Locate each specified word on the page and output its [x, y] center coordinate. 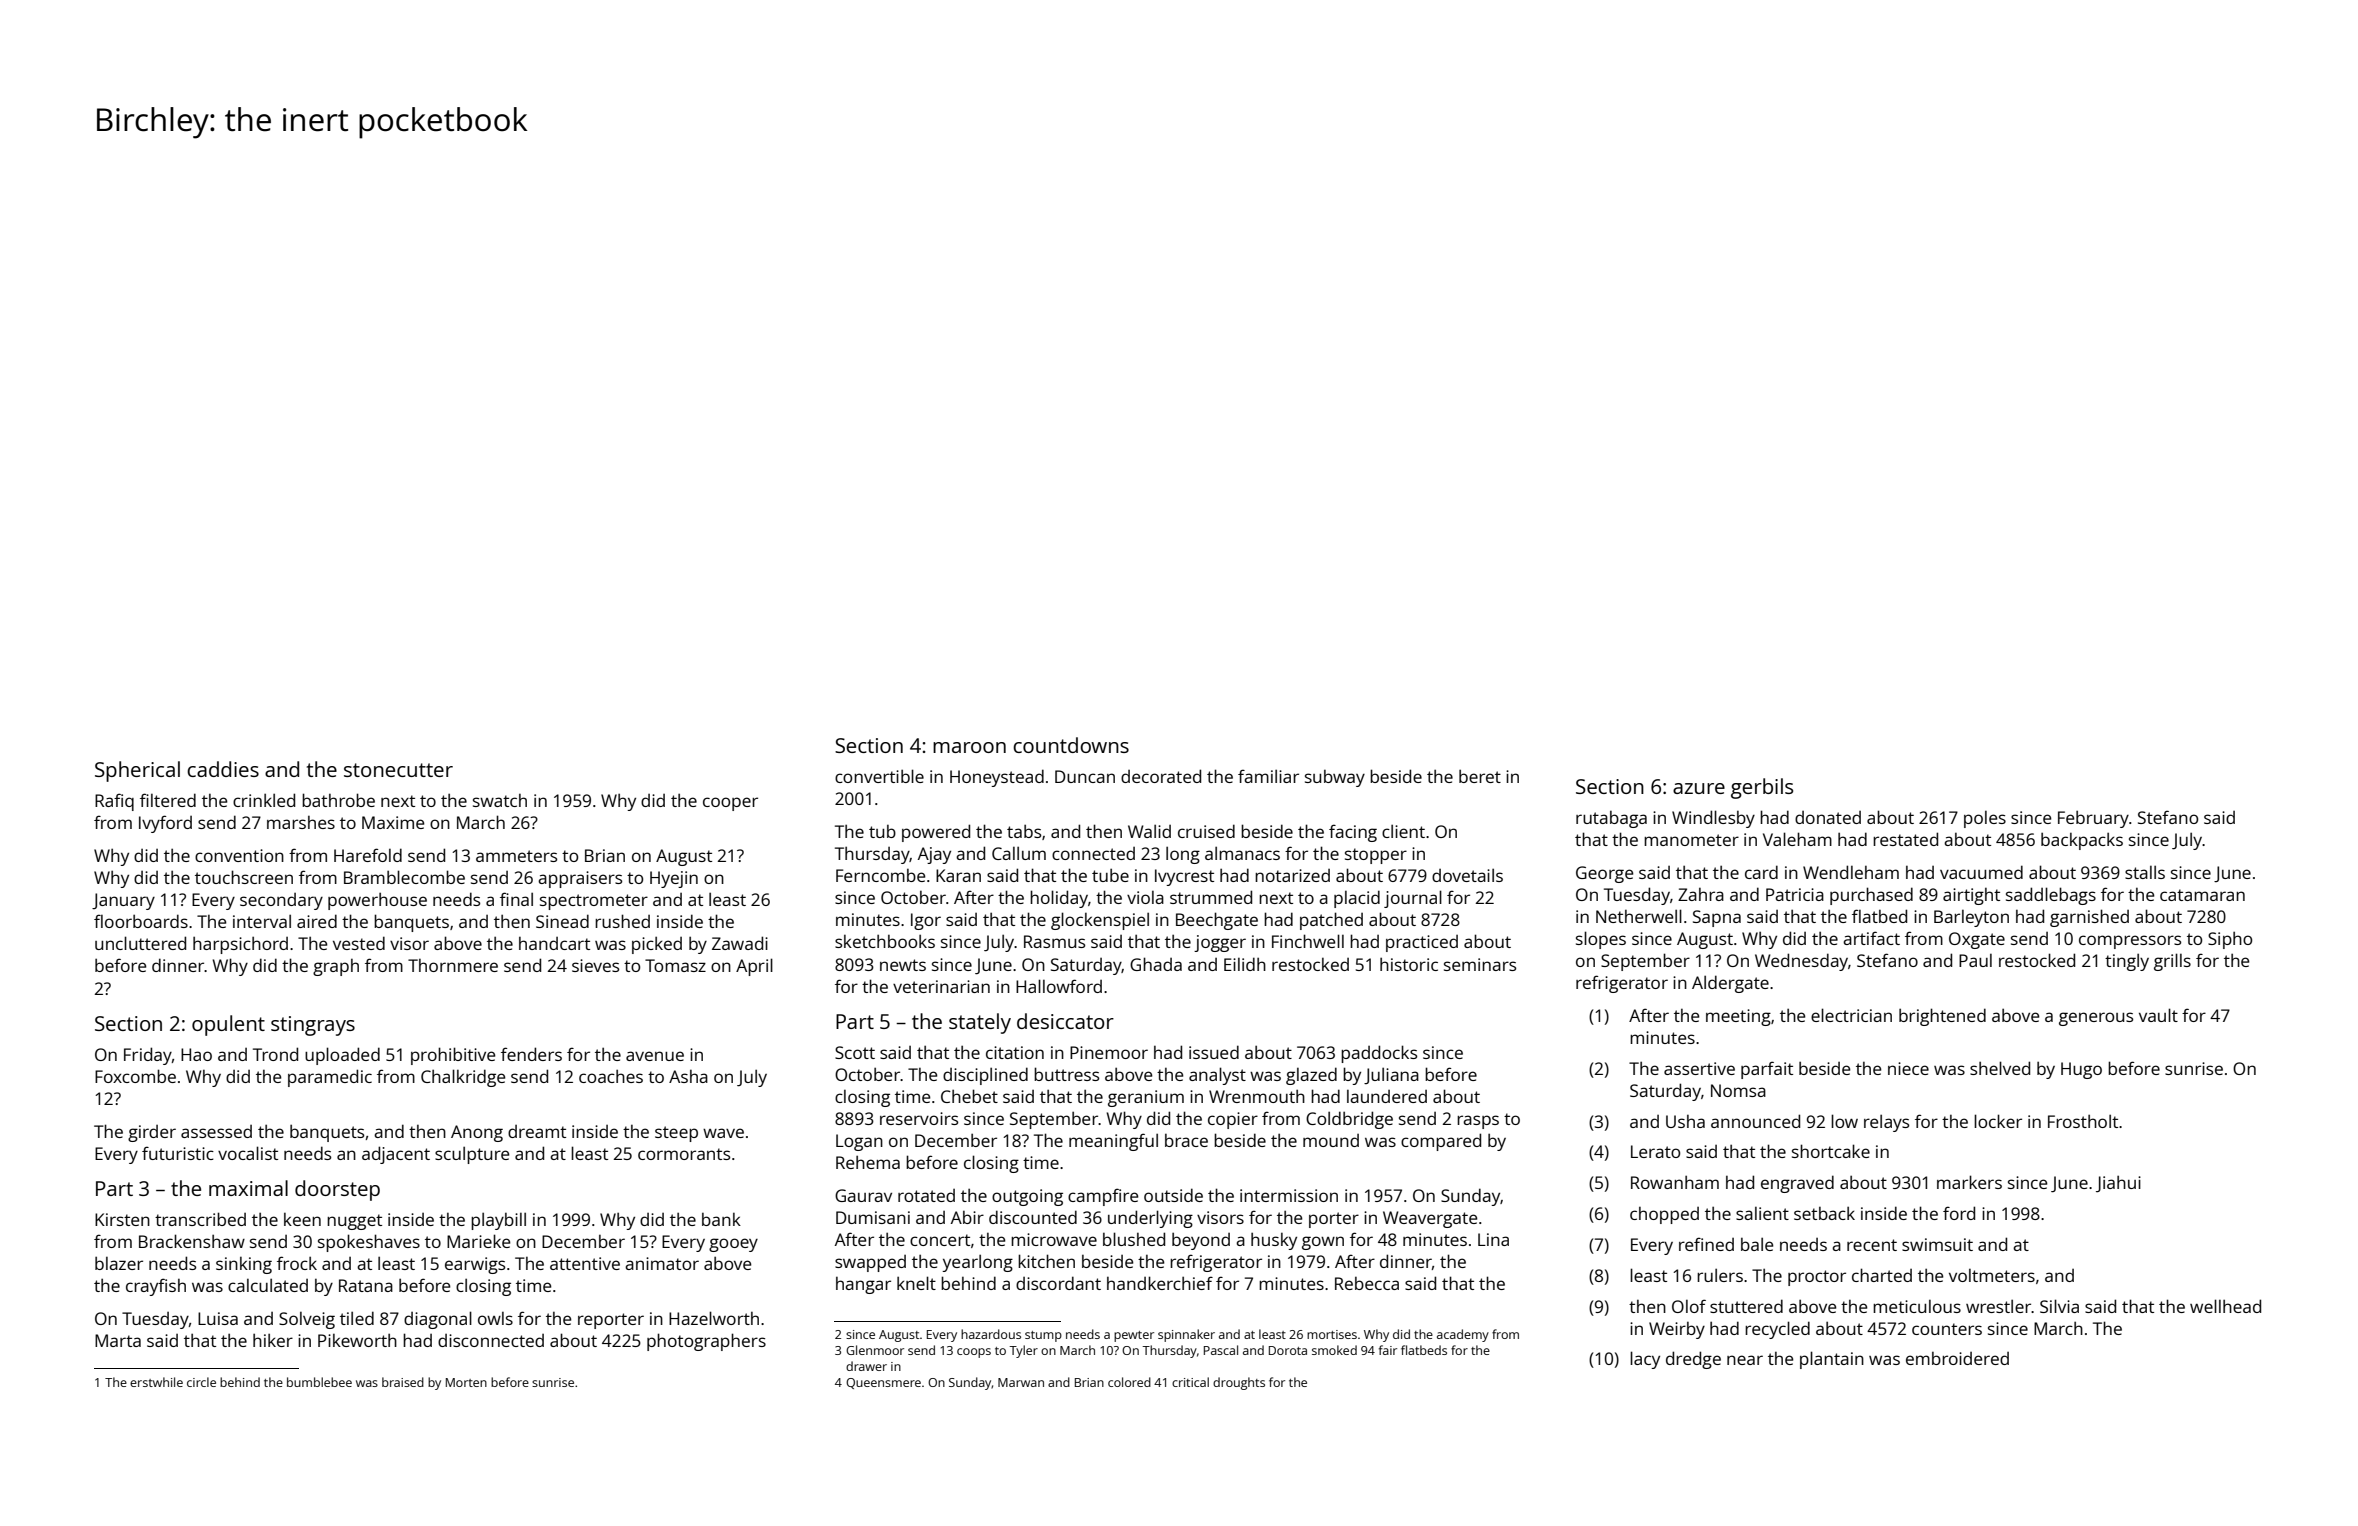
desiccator [1065, 1021]
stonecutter [398, 770]
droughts [1239, 1383]
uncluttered [140, 943]
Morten [466, 1382]
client [1403, 831]
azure [1699, 788]
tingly [2127, 962]
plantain [1832, 1360]
